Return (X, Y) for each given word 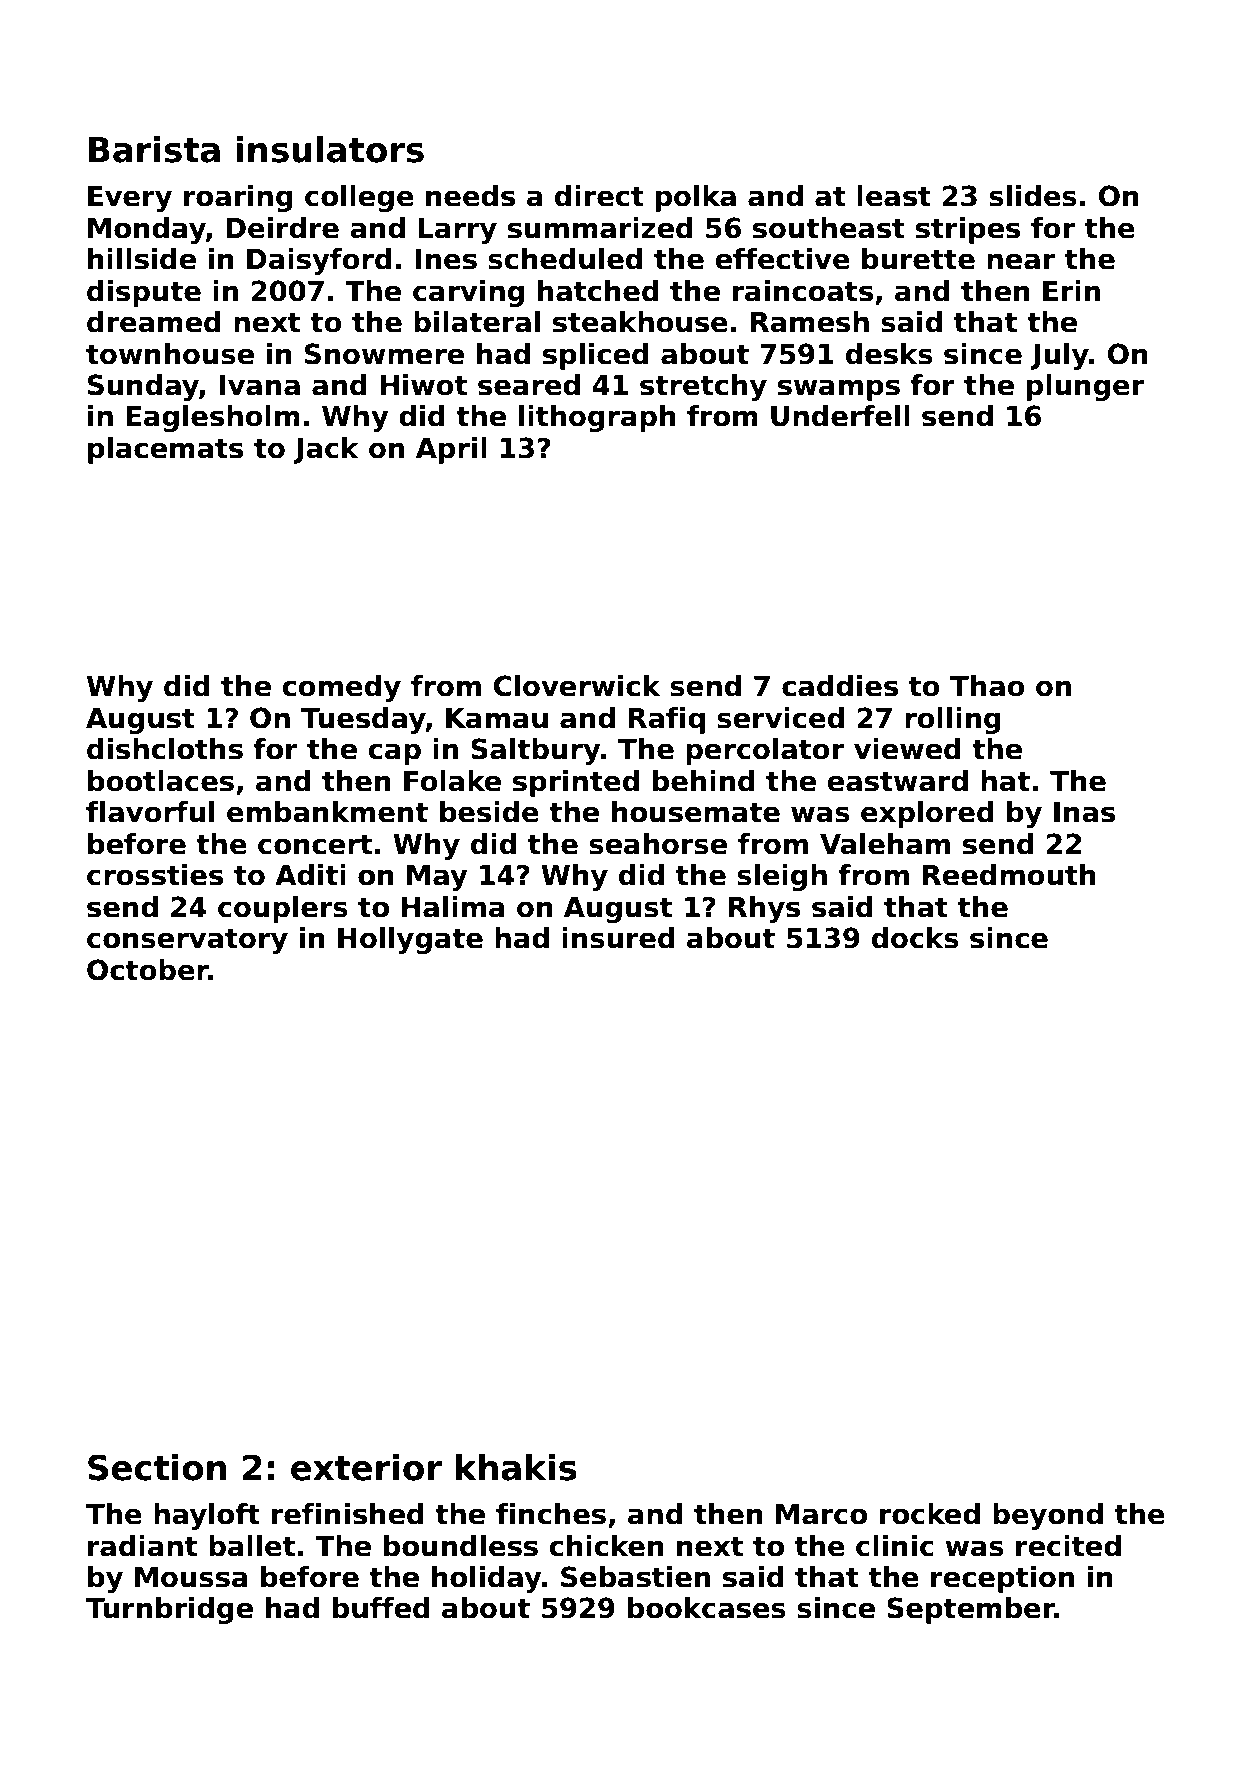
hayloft (207, 1516)
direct (599, 196)
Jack (326, 450)
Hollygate (410, 940)
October (148, 970)
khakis (516, 1467)
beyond (1048, 1516)
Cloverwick (577, 686)
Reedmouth (1009, 875)
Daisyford (319, 261)
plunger (1085, 387)
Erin (1071, 290)
